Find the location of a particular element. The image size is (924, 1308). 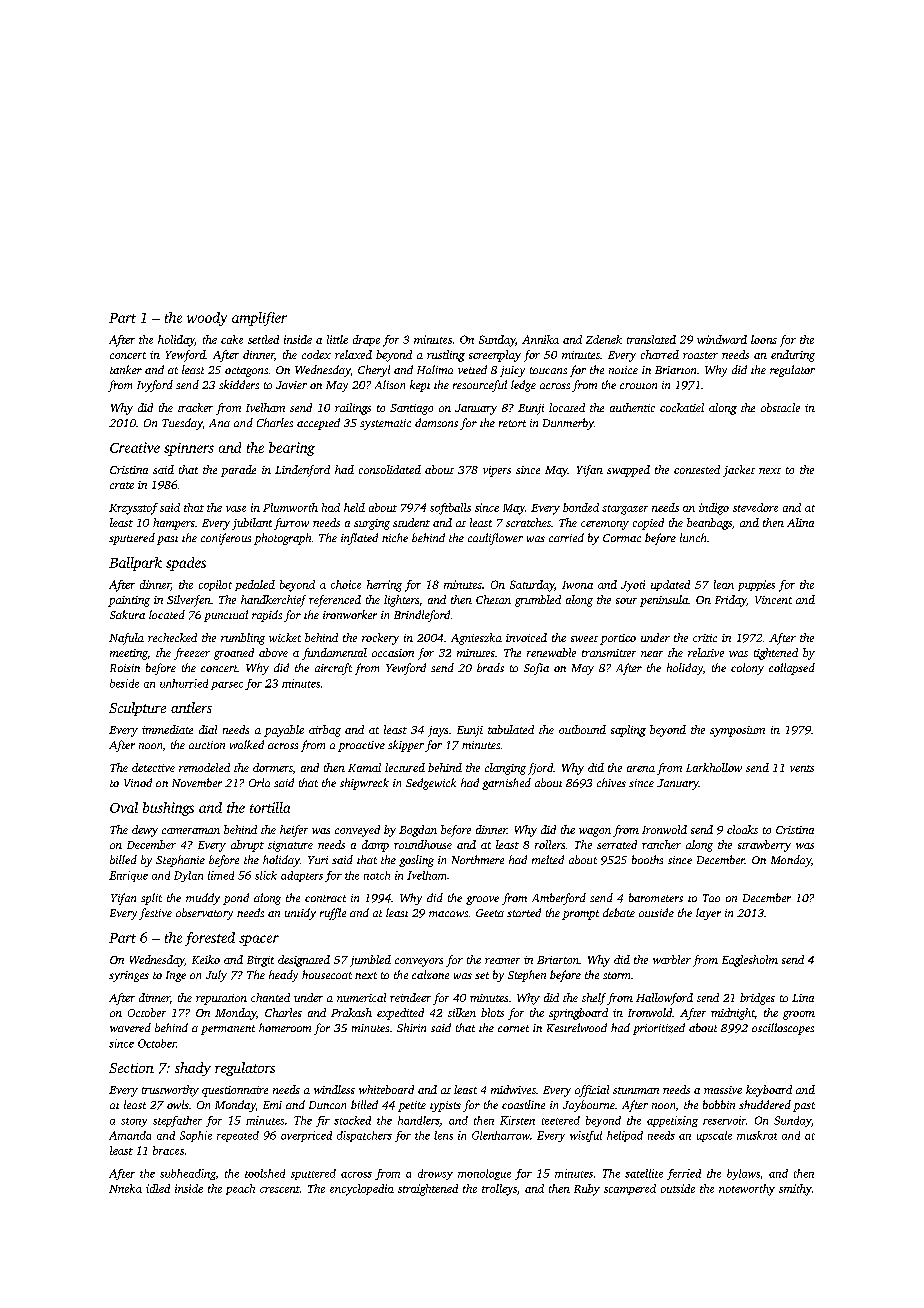

Oval is located at coordinates (124, 807).
